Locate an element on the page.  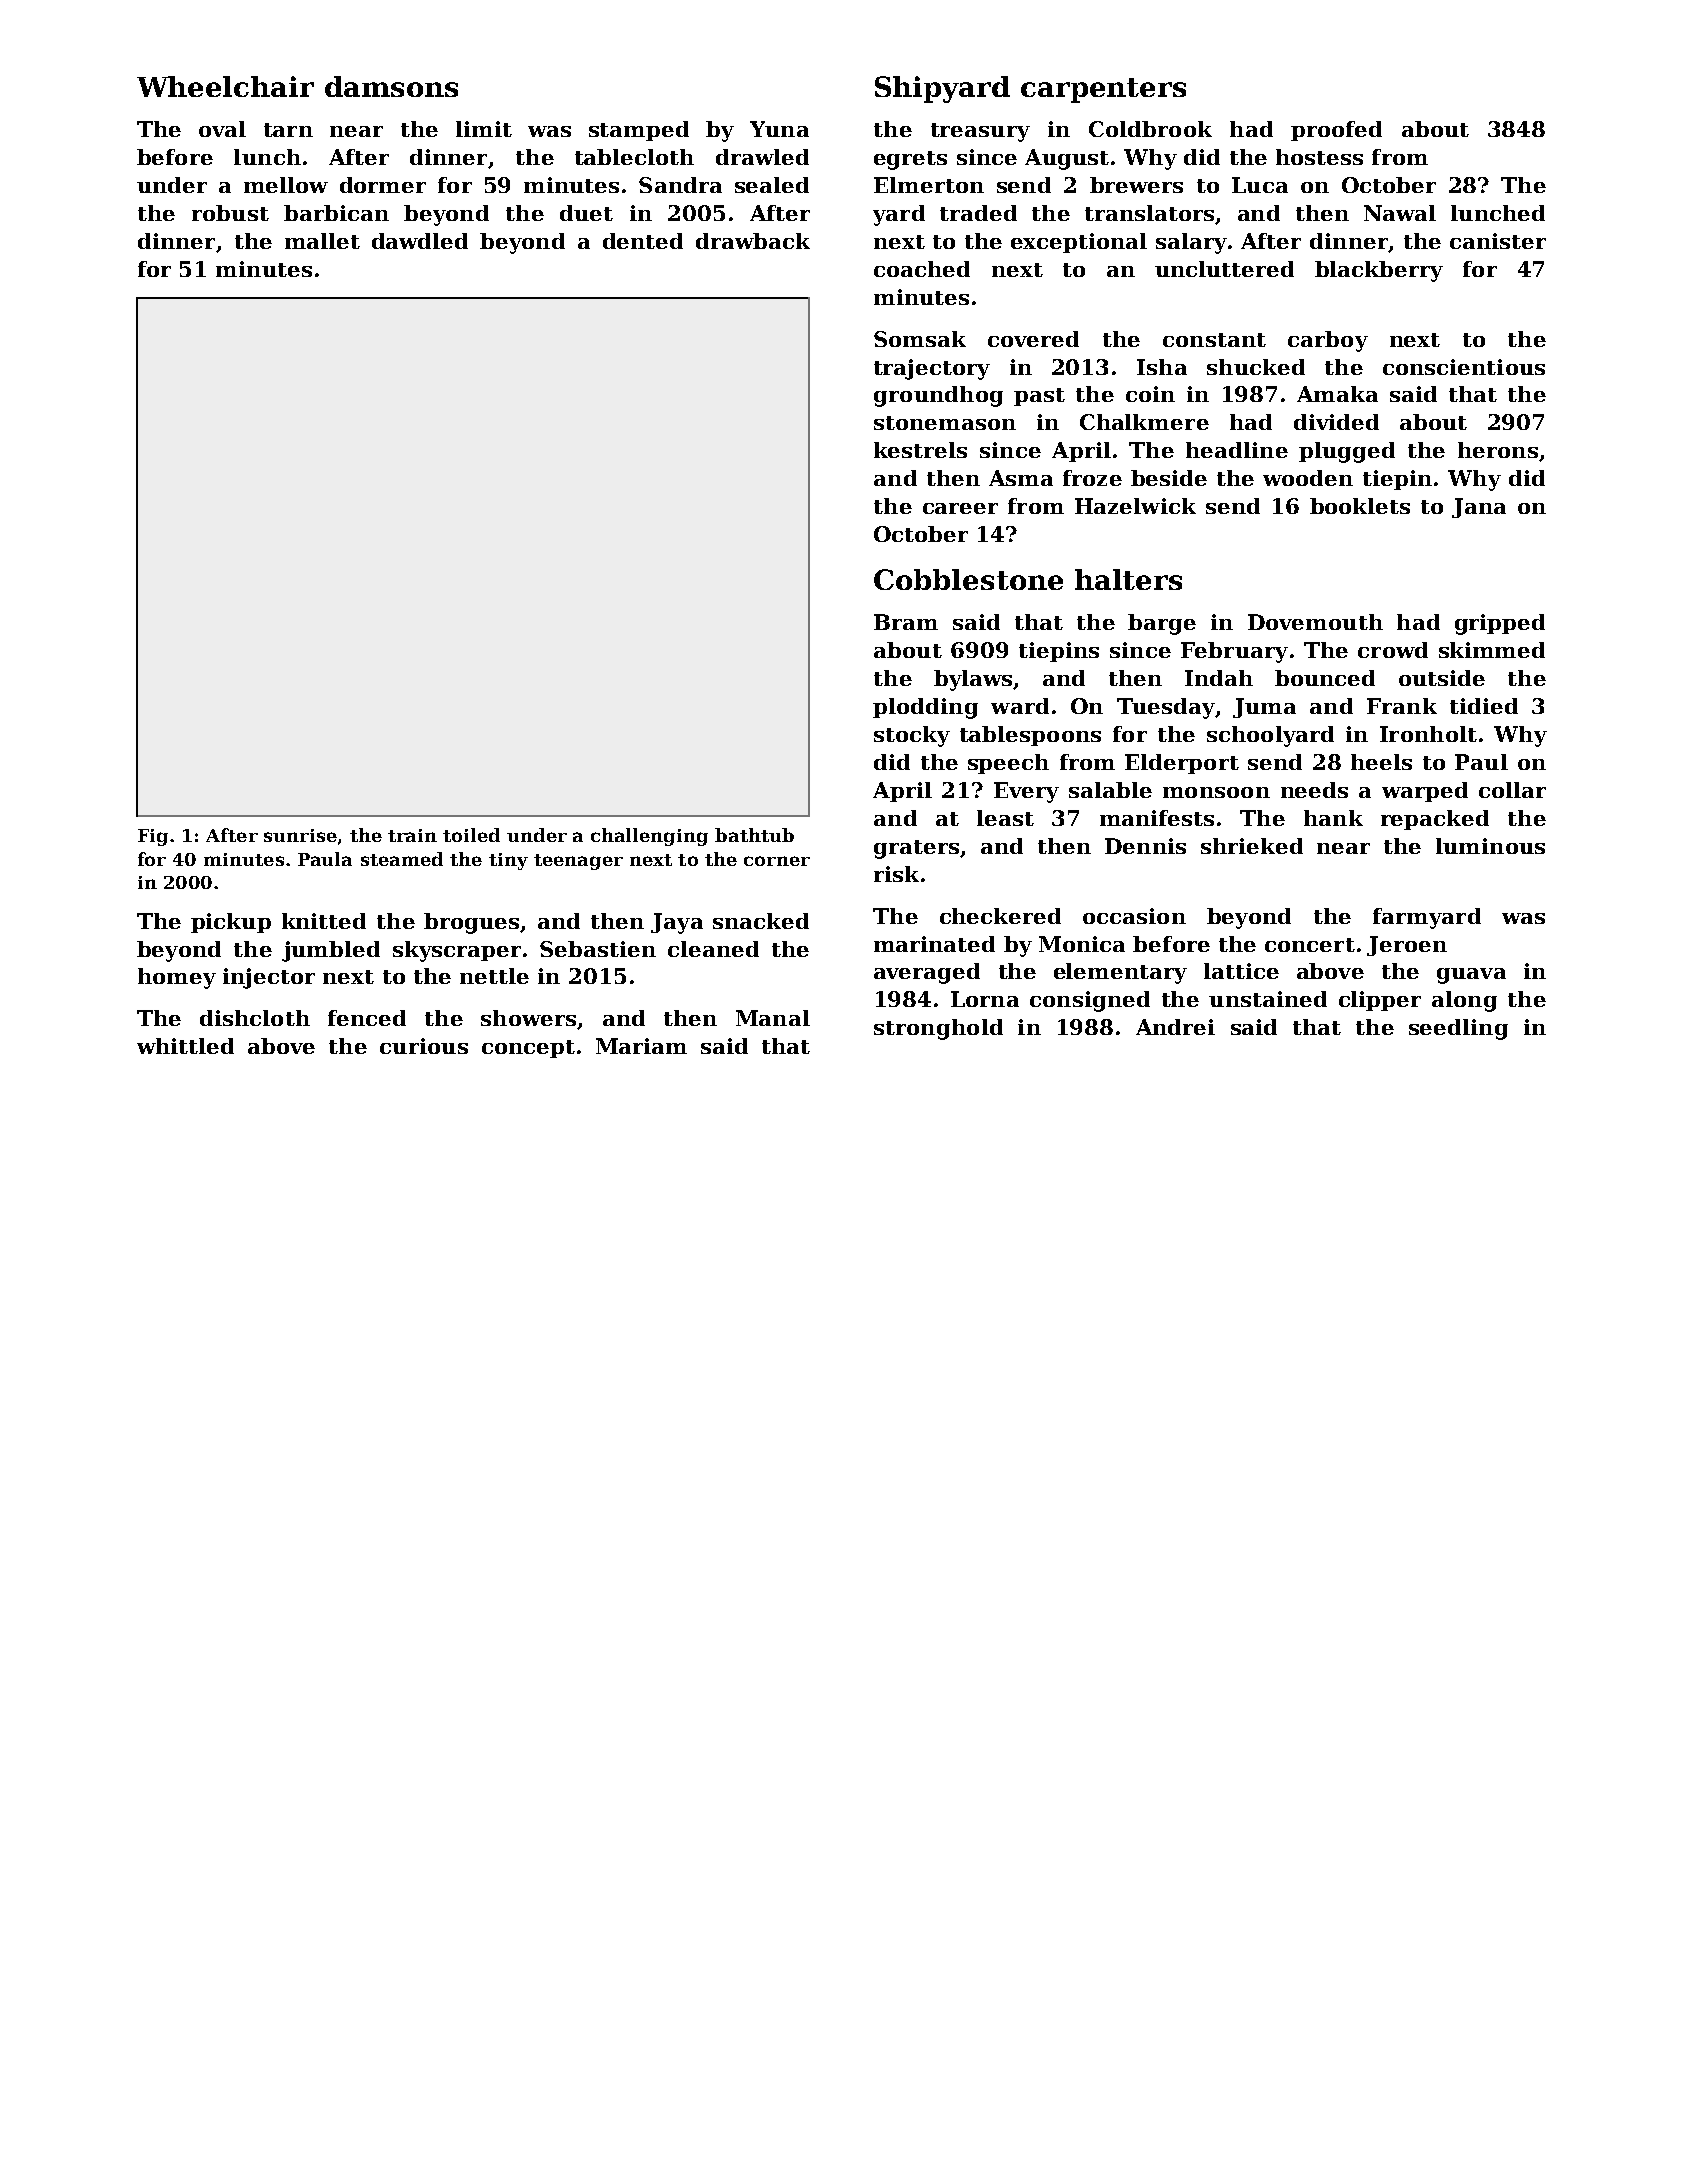
Mariam is located at coordinates (641, 1046).
